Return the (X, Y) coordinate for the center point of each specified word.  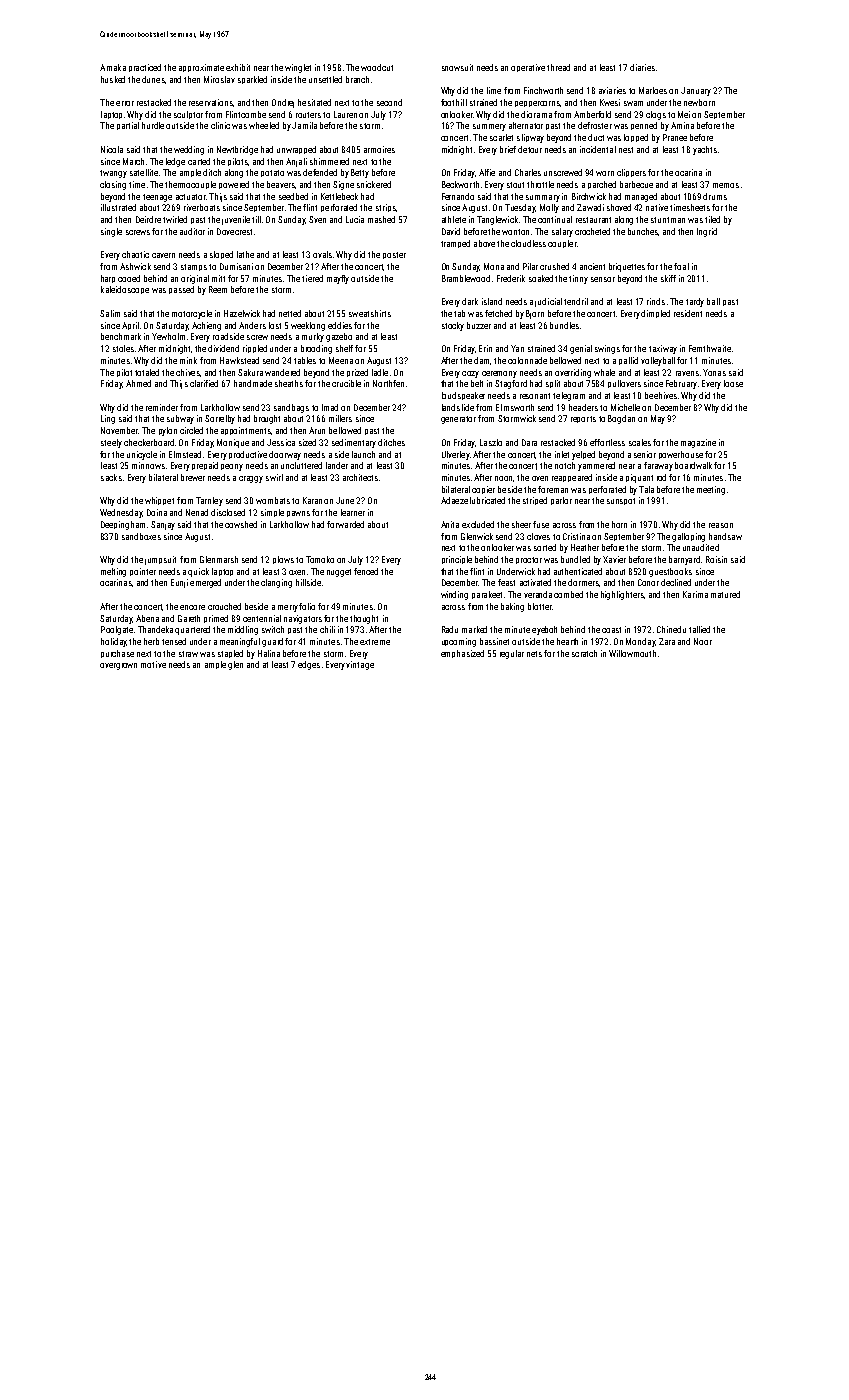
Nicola (112, 149)
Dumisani (236, 266)
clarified (204, 383)
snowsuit (457, 67)
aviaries (612, 90)
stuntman (668, 220)
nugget (339, 573)
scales (640, 442)
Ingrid (707, 232)
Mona (494, 266)
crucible (346, 383)
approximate (201, 68)
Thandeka (155, 629)
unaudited (701, 547)
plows (283, 560)
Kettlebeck (339, 196)
